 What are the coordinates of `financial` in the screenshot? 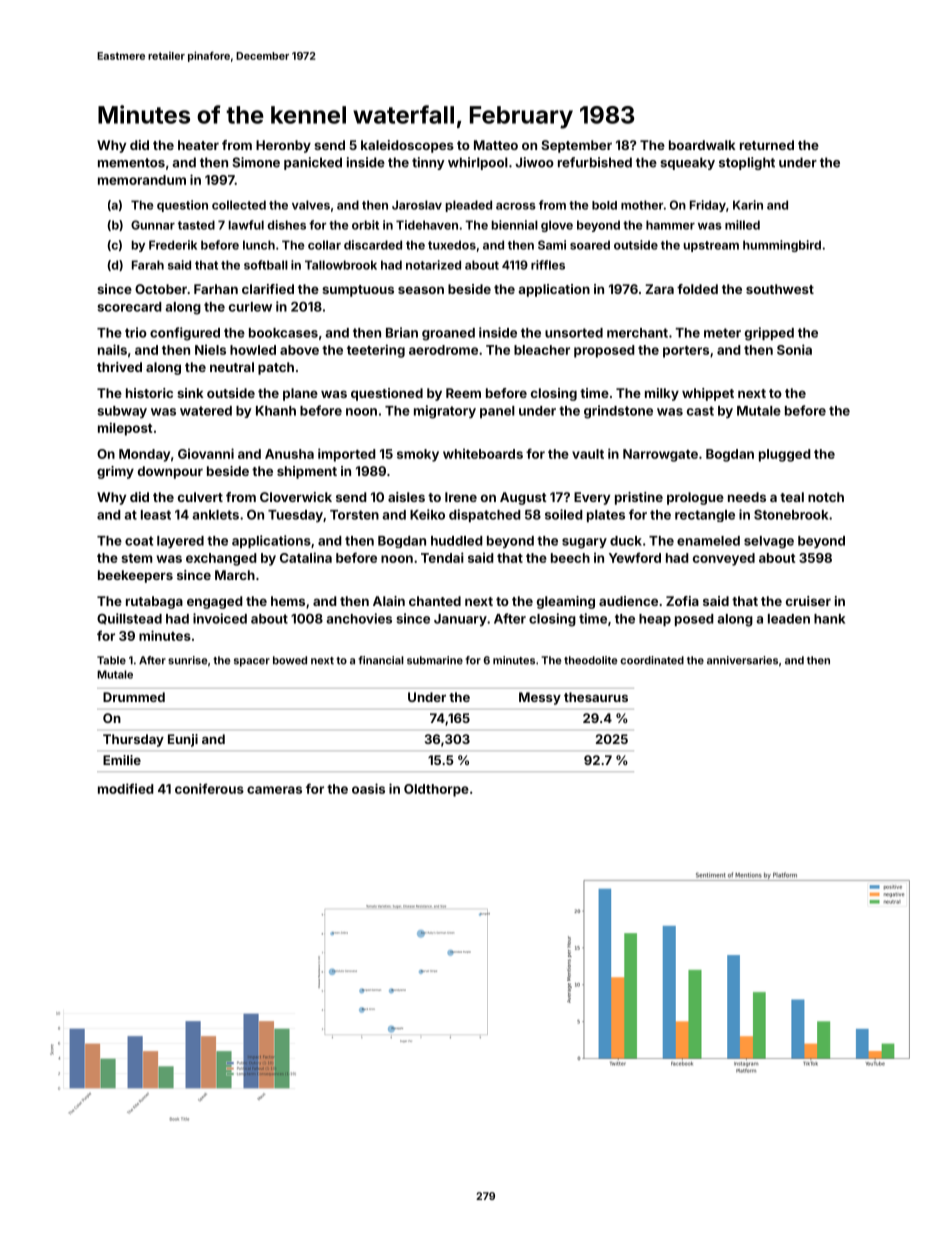 It's located at (381, 660).
